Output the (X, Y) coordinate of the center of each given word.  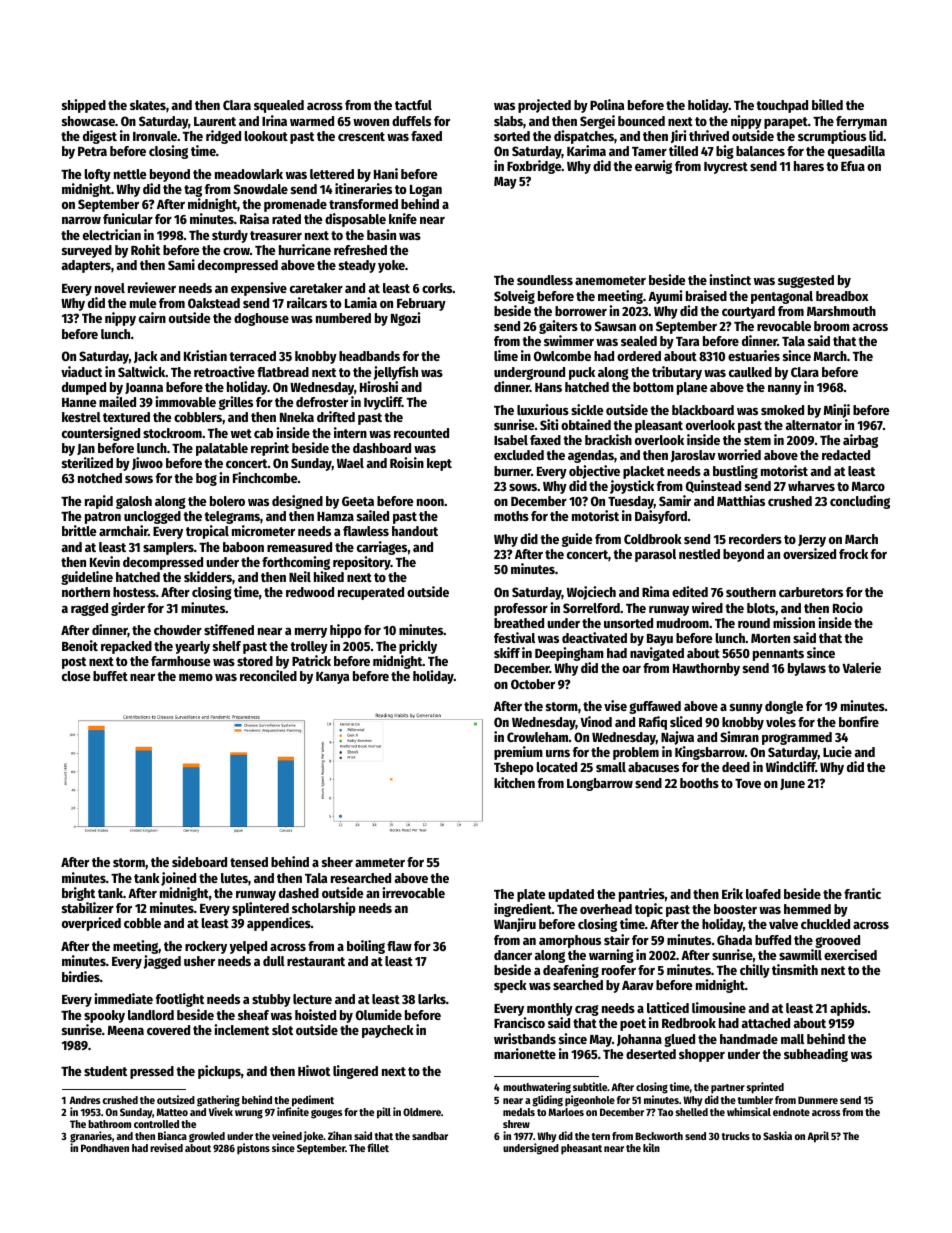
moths (511, 516)
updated (571, 895)
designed (297, 502)
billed (827, 104)
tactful (413, 105)
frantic (862, 893)
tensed (249, 862)
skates (148, 105)
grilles (236, 403)
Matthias (741, 500)
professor (521, 609)
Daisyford (661, 517)
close (76, 676)
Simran (739, 736)
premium (518, 753)
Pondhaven (105, 1148)
